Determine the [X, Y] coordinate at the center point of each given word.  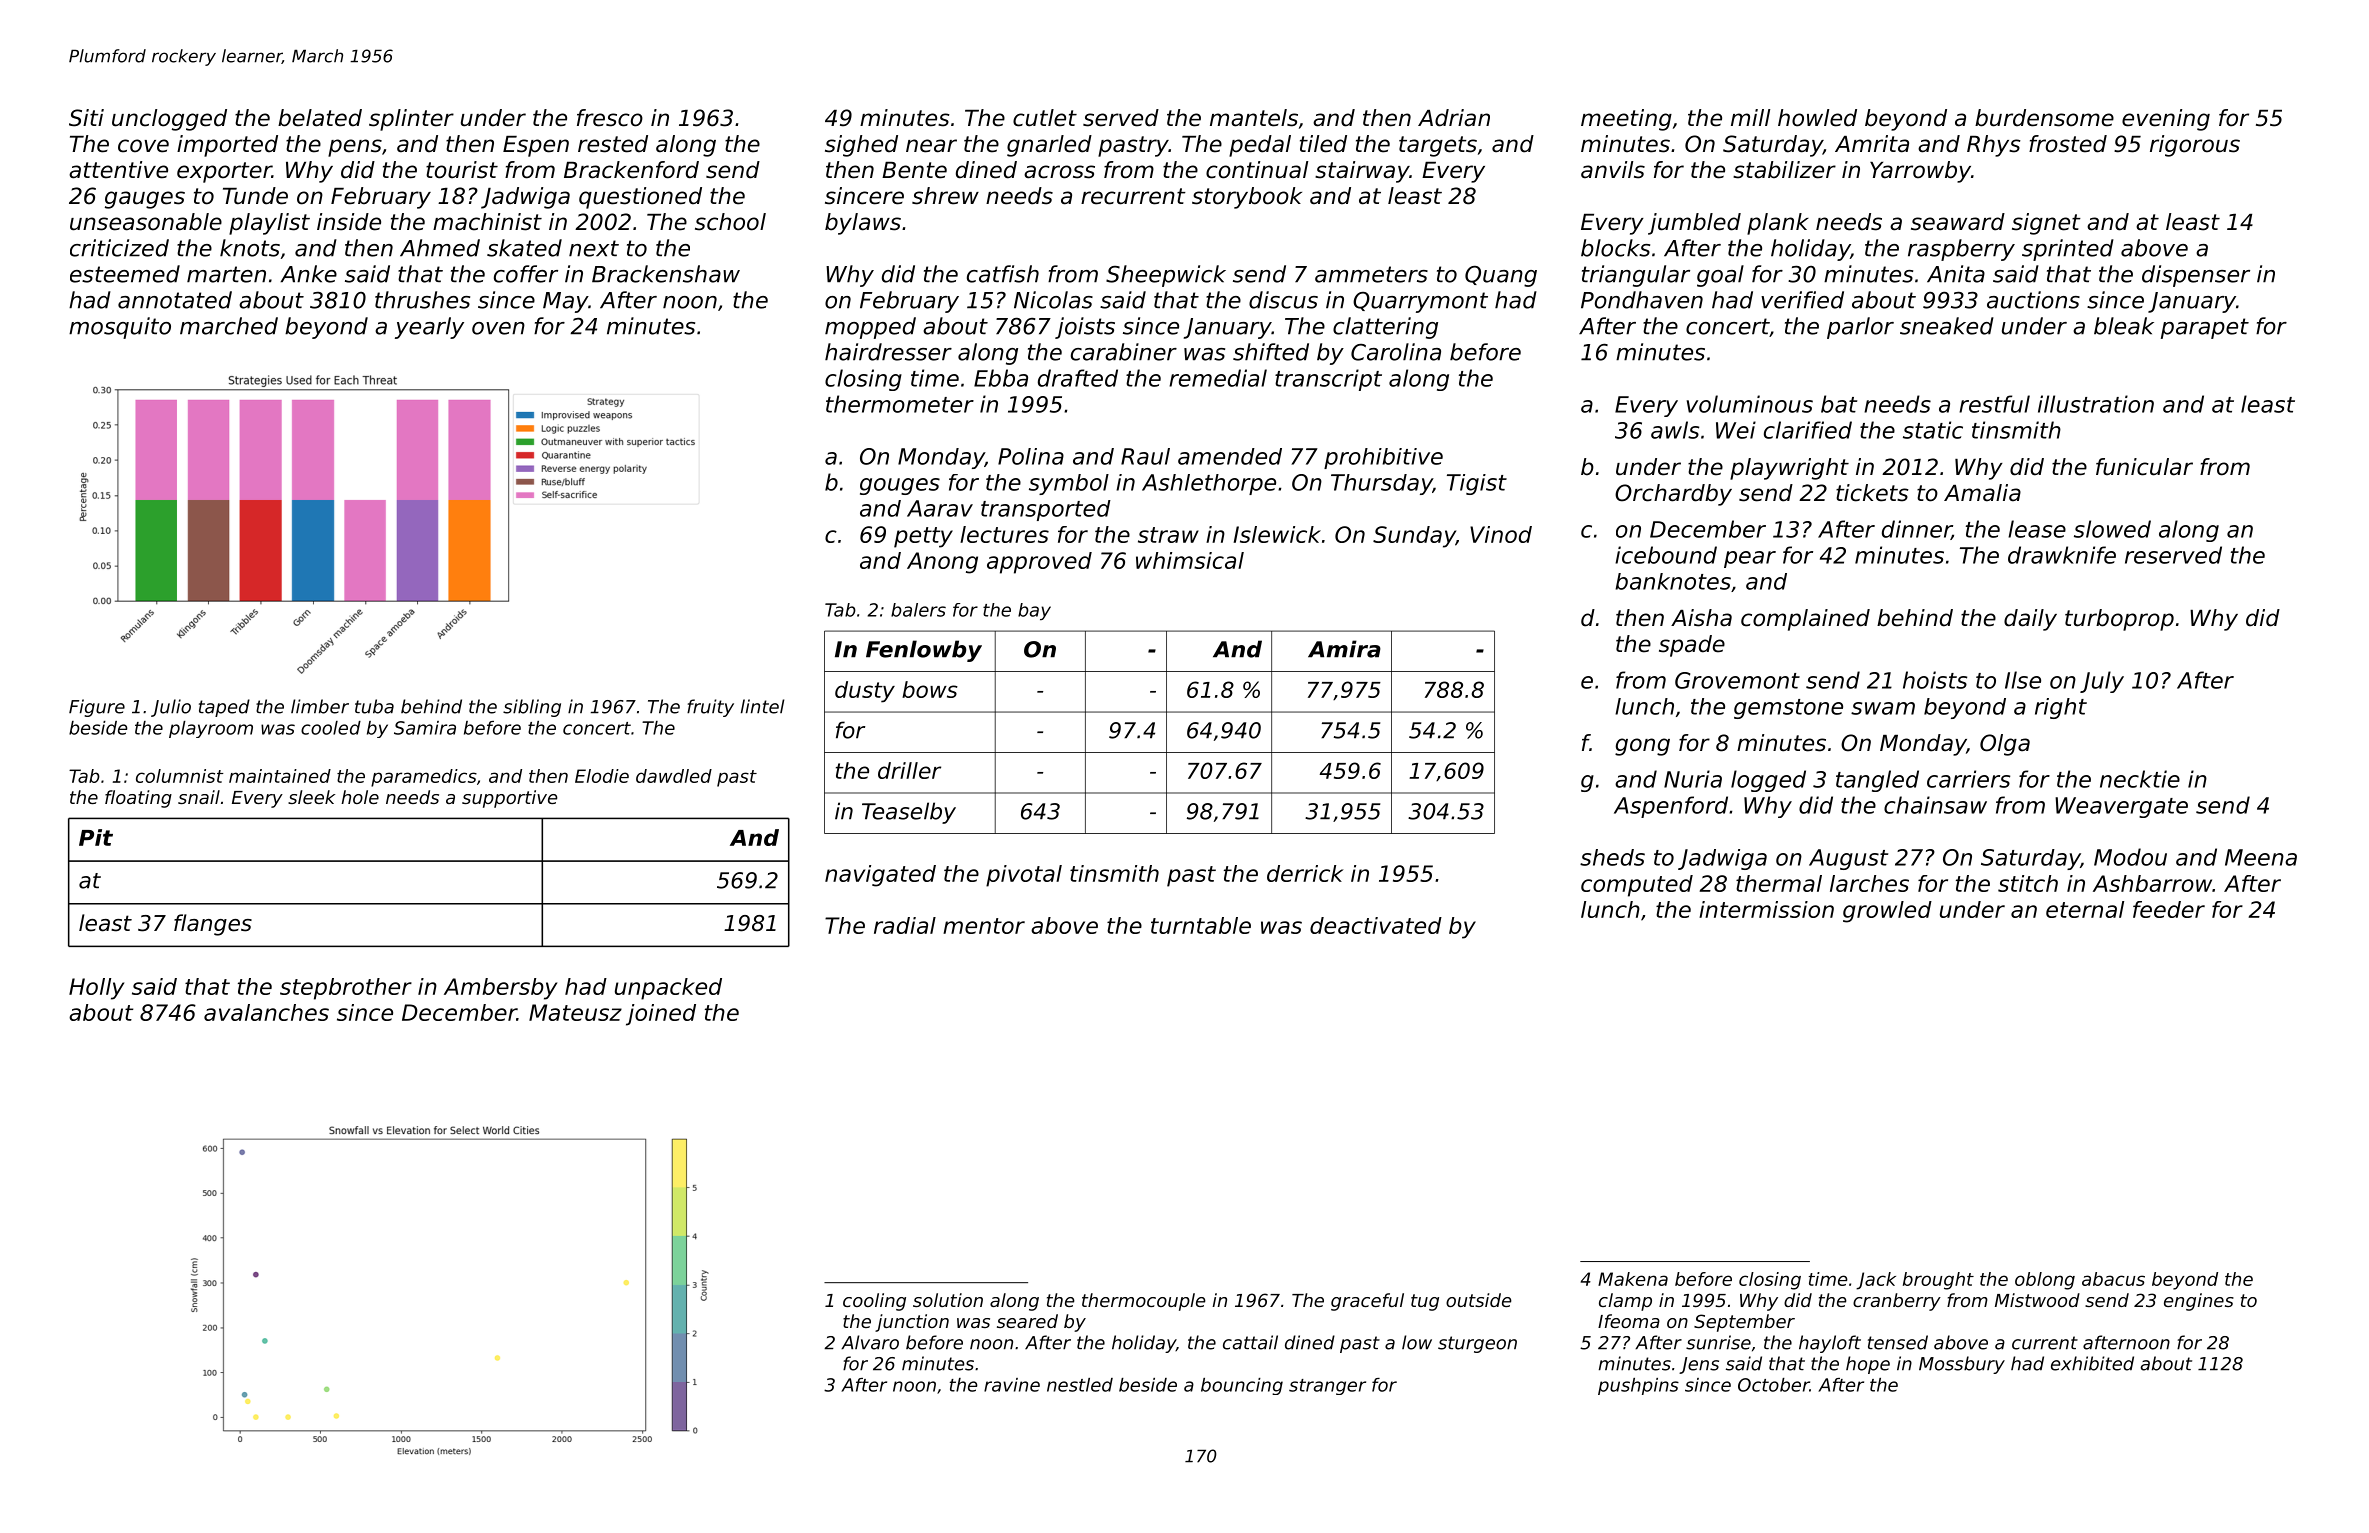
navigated [880, 876]
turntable [1201, 925]
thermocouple [1144, 1302]
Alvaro [870, 1342]
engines [2199, 1302]
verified [1802, 300]
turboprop [2119, 620]
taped [224, 708]
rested [613, 144]
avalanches [266, 1012]
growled [1887, 912]
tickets [1872, 493]
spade [1692, 646]
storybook [1247, 198]
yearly [429, 328]
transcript [1328, 380]
